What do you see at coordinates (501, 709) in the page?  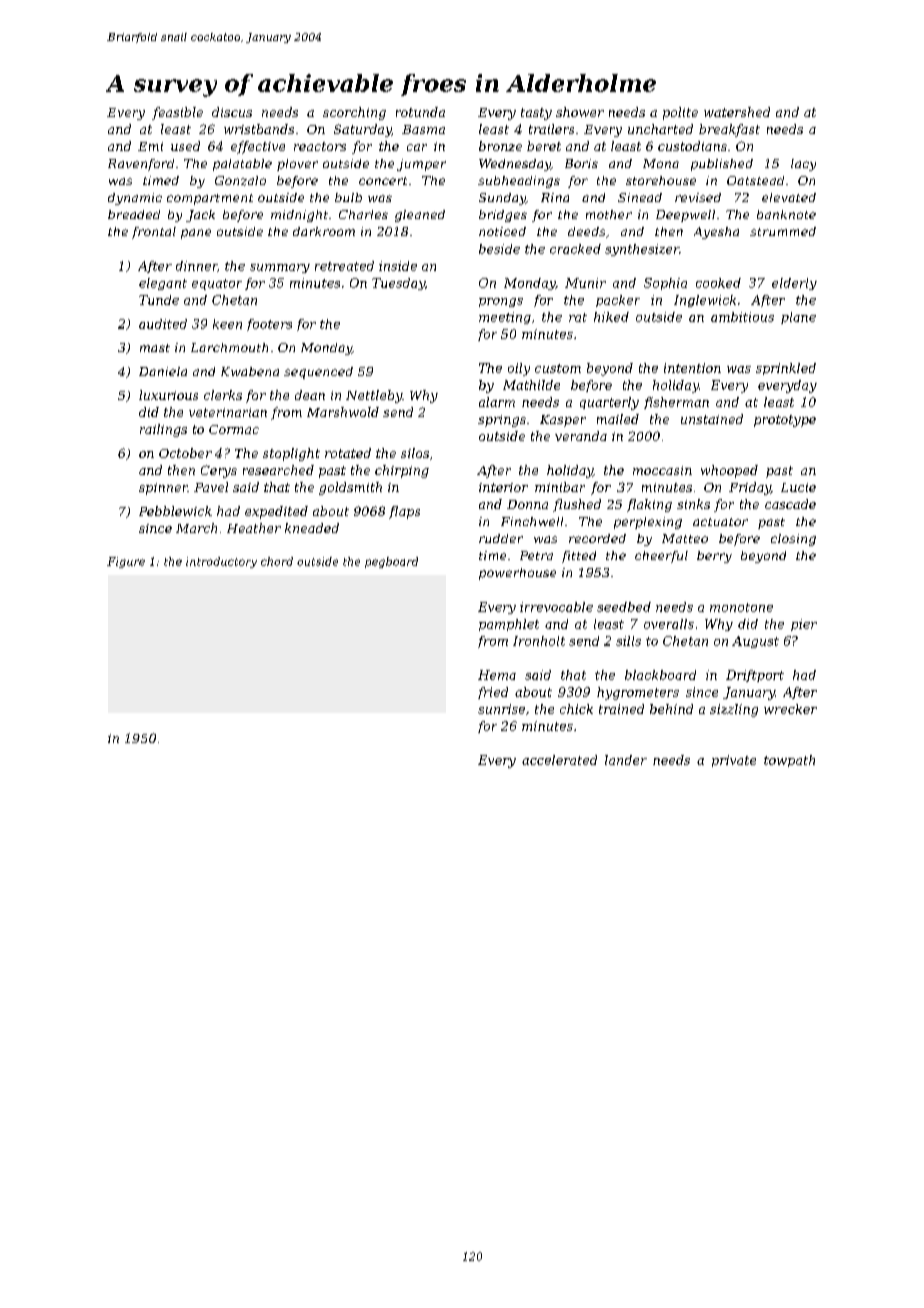 I see `sunrise` at bounding box center [501, 709].
